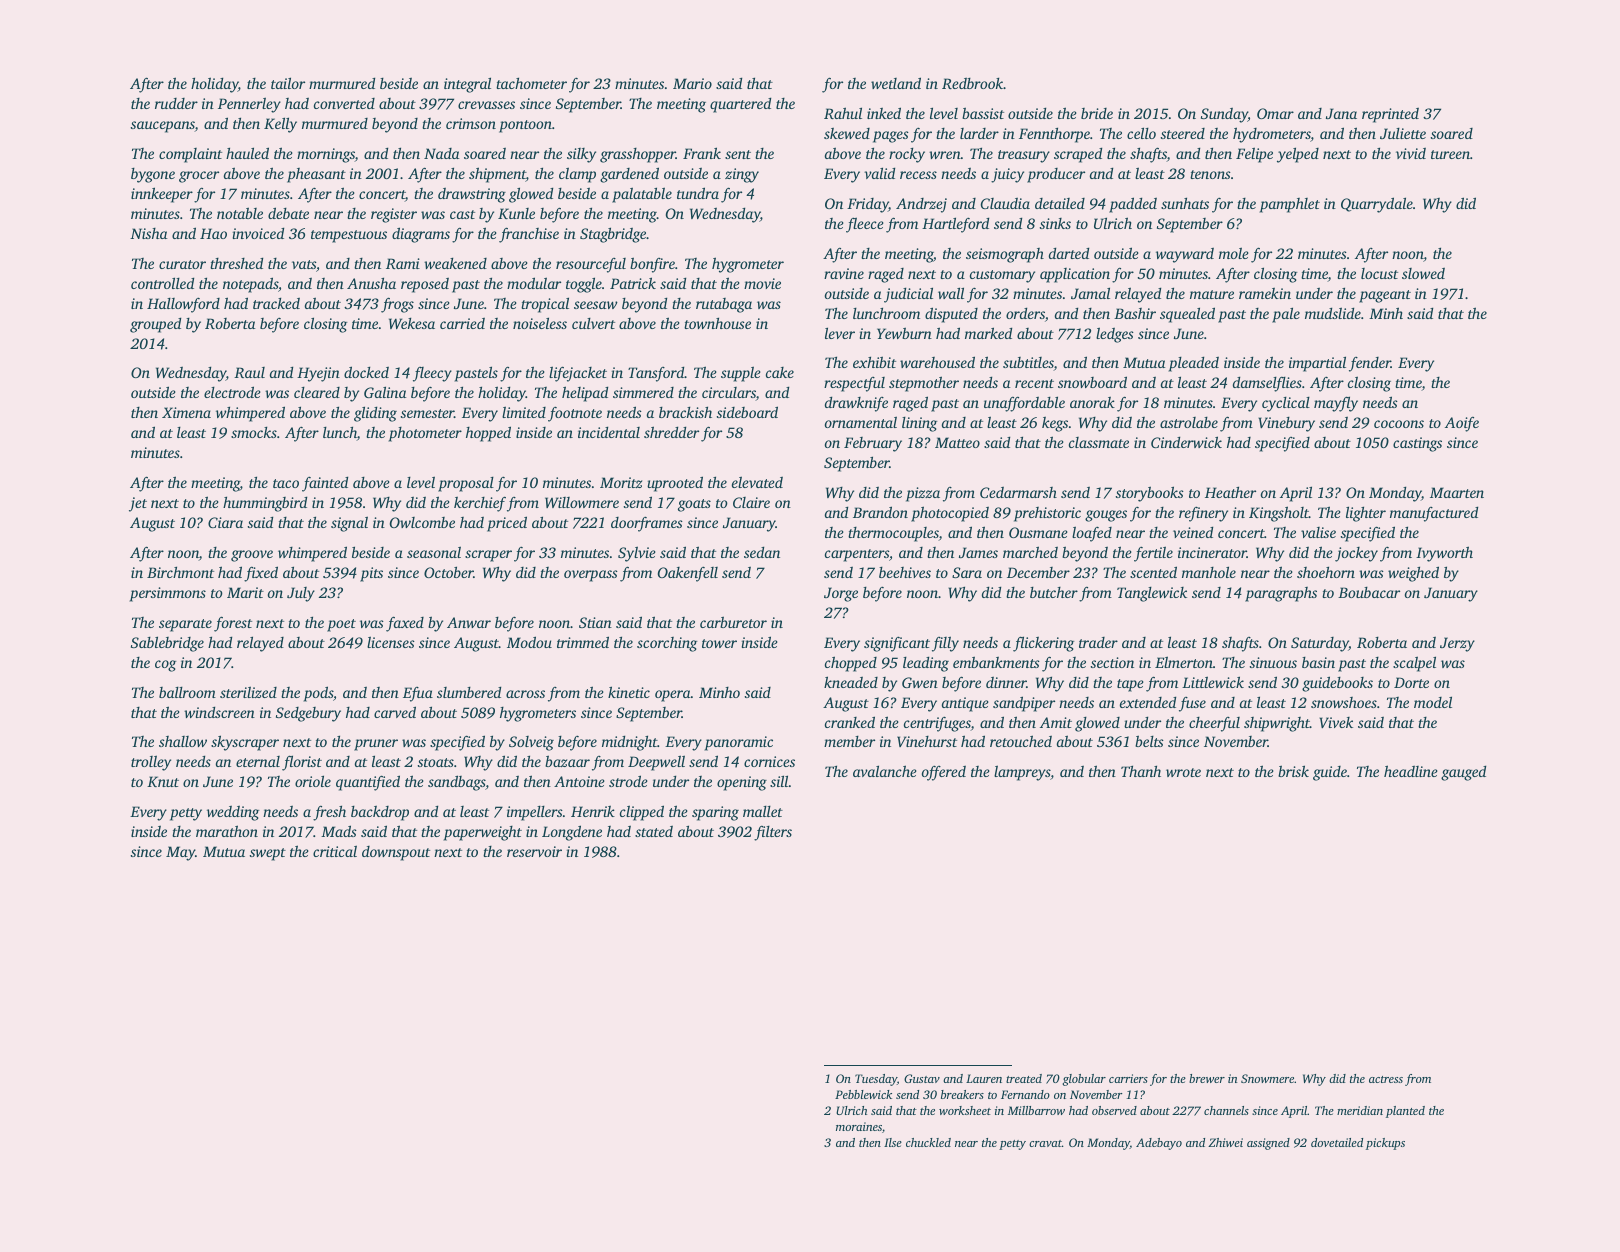  Describe the element at coordinates (908, 295) in the document. I see `judicial` at that location.
